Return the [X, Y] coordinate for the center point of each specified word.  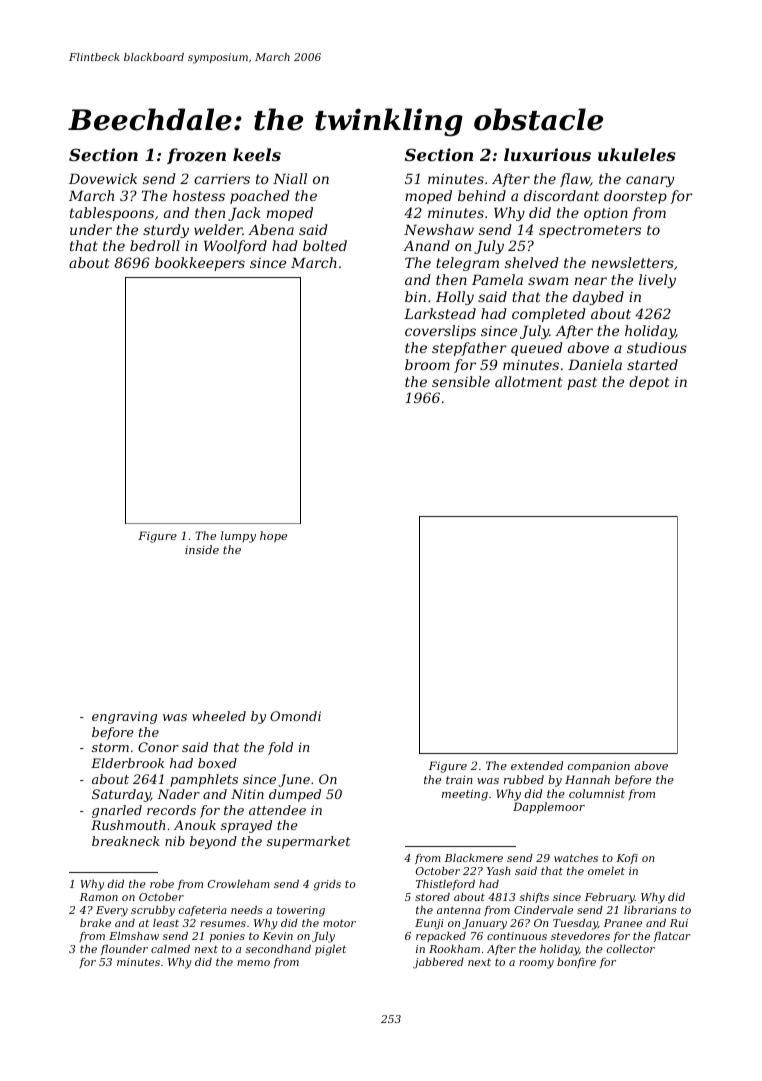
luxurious [547, 154]
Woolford [235, 247]
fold [280, 748]
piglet [330, 950]
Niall [290, 178]
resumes [223, 924]
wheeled [219, 716]
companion [599, 767]
